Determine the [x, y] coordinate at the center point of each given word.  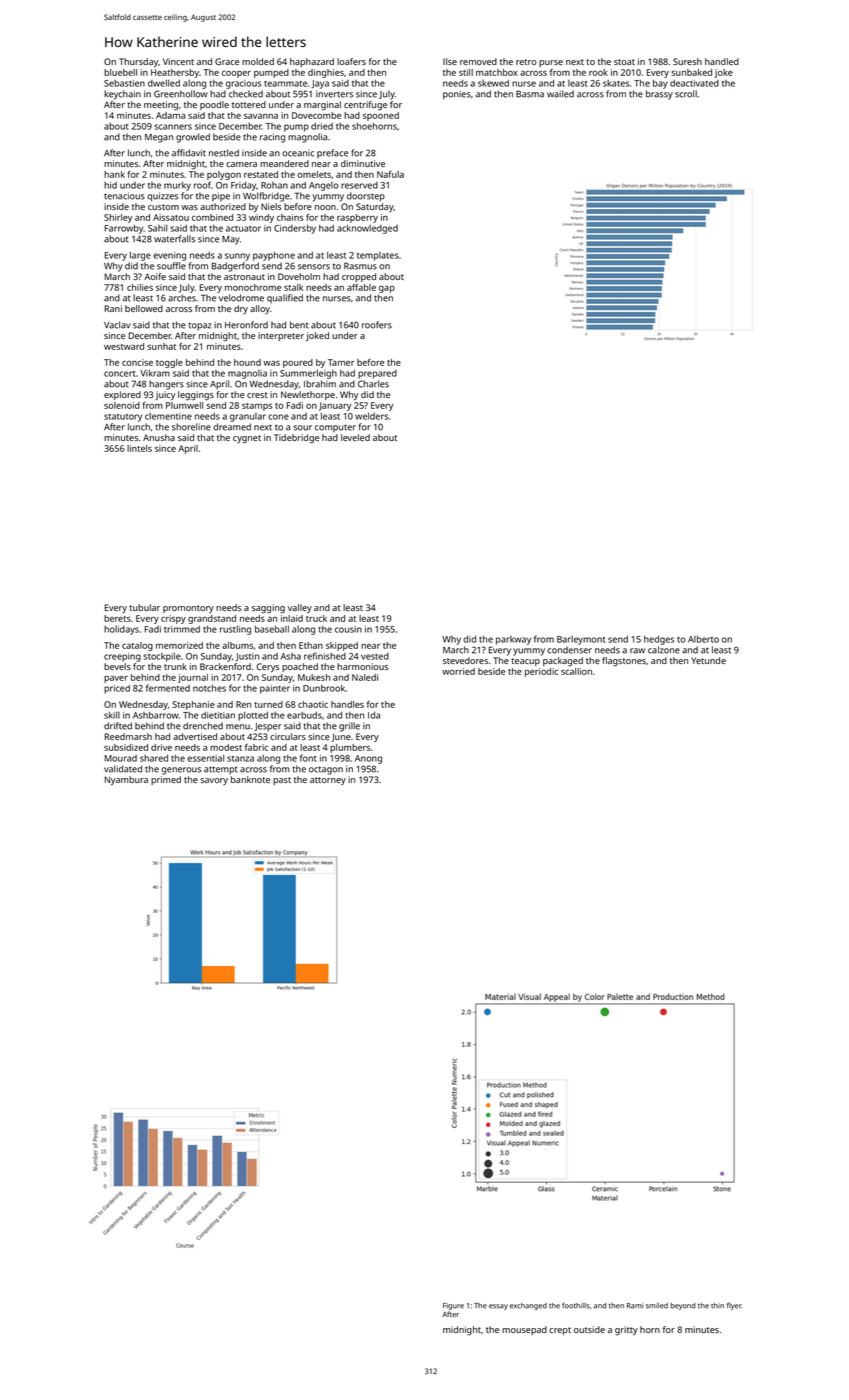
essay [498, 1307]
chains [290, 217]
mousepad [524, 1330]
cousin [348, 629]
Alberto [703, 639]
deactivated [694, 83]
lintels [139, 448]
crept [560, 1331]
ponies [457, 95]
